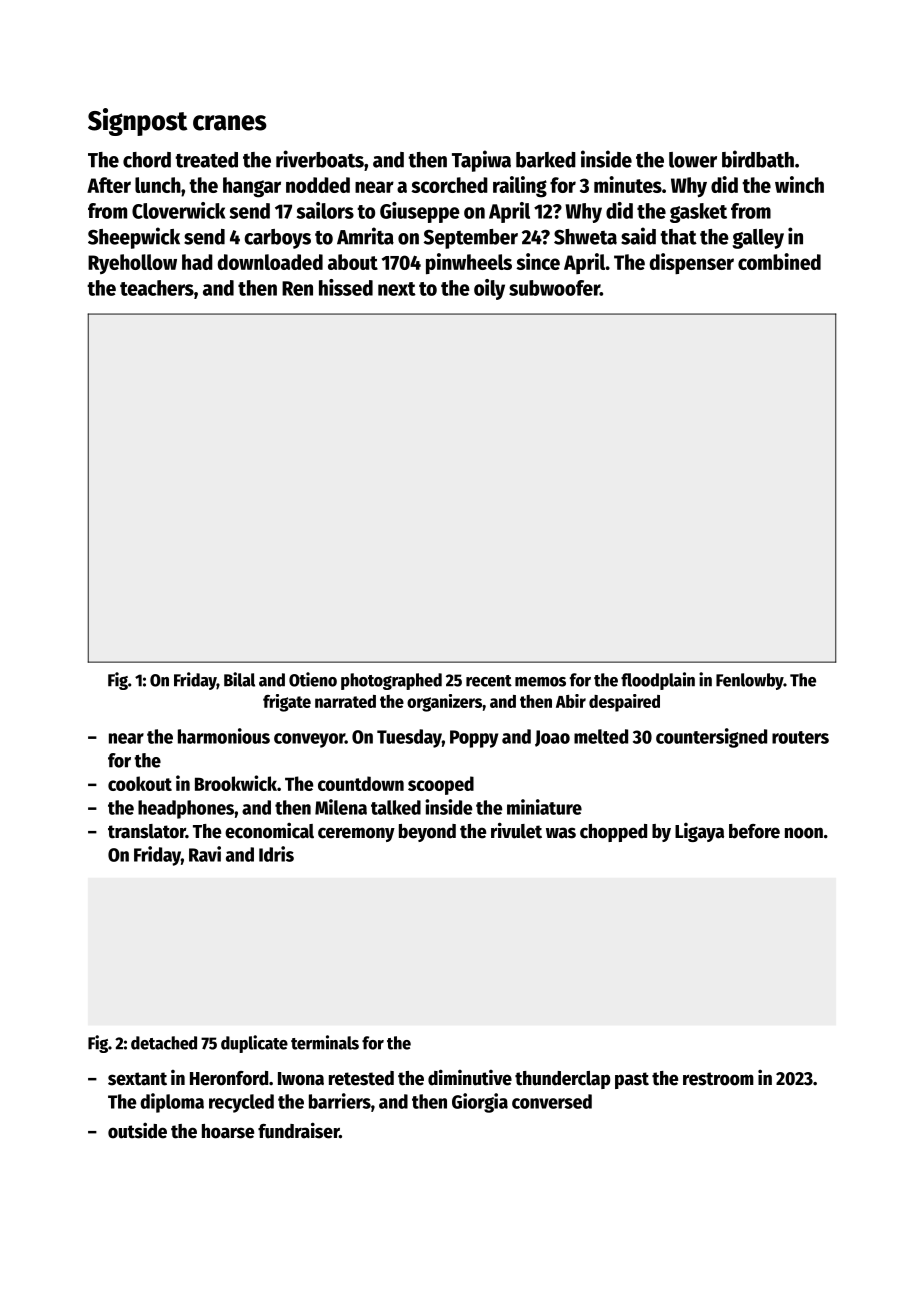  I want to click on Ren, so click(297, 288).
